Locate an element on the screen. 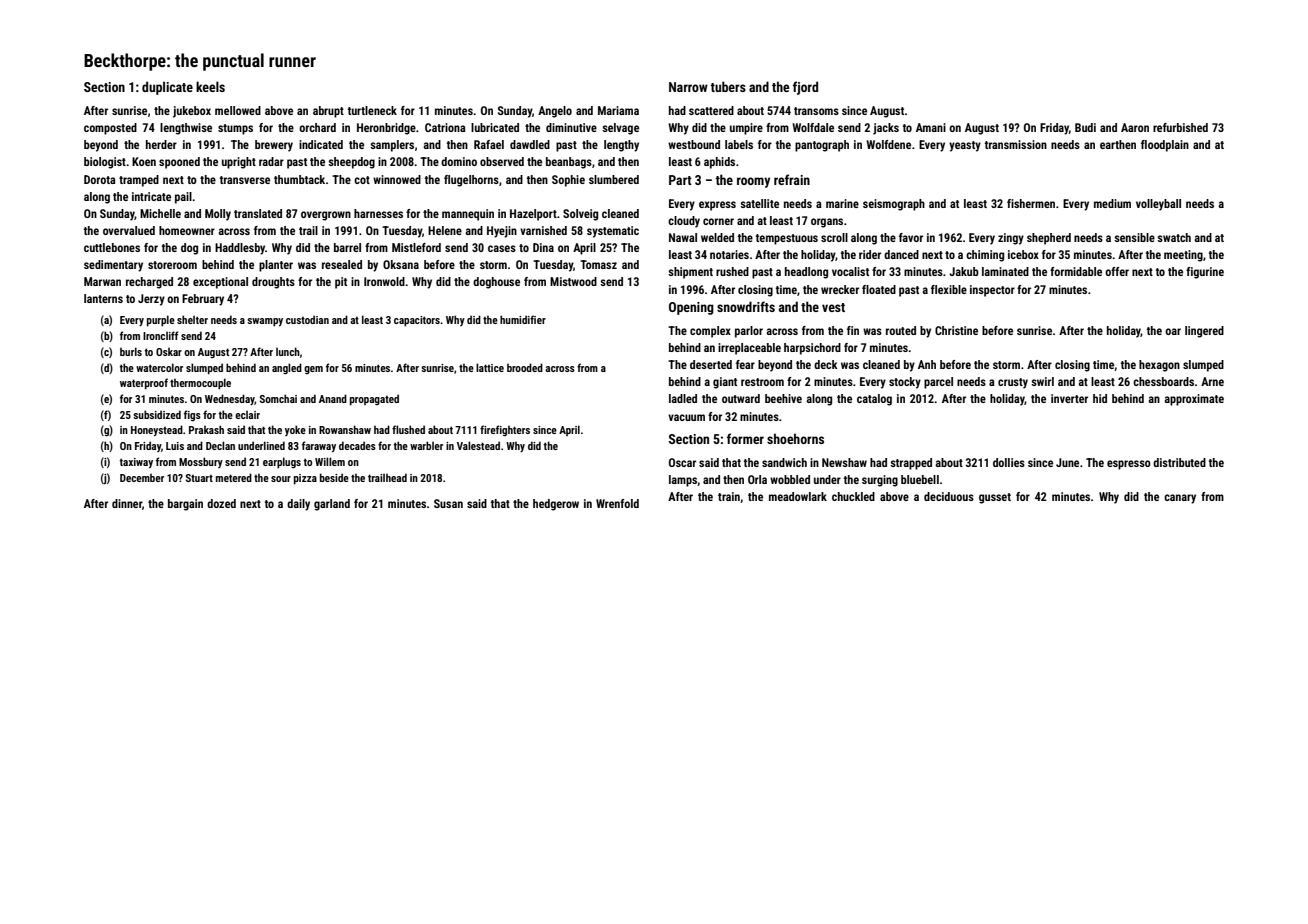  tramped is located at coordinates (139, 181).
